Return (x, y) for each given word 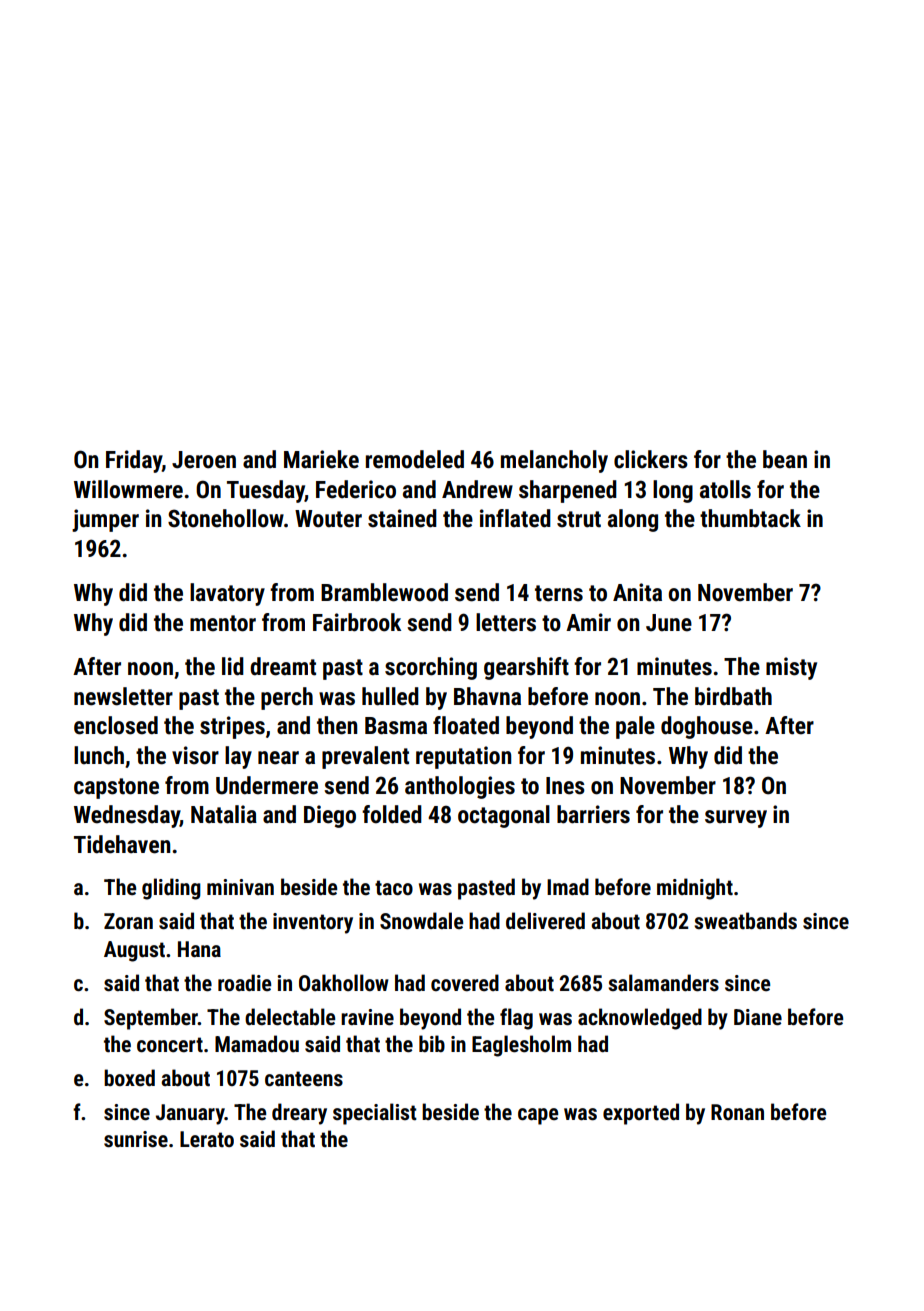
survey (736, 819)
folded (392, 814)
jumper (105, 520)
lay (238, 757)
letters (506, 622)
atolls (725, 489)
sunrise (136, 1139)
